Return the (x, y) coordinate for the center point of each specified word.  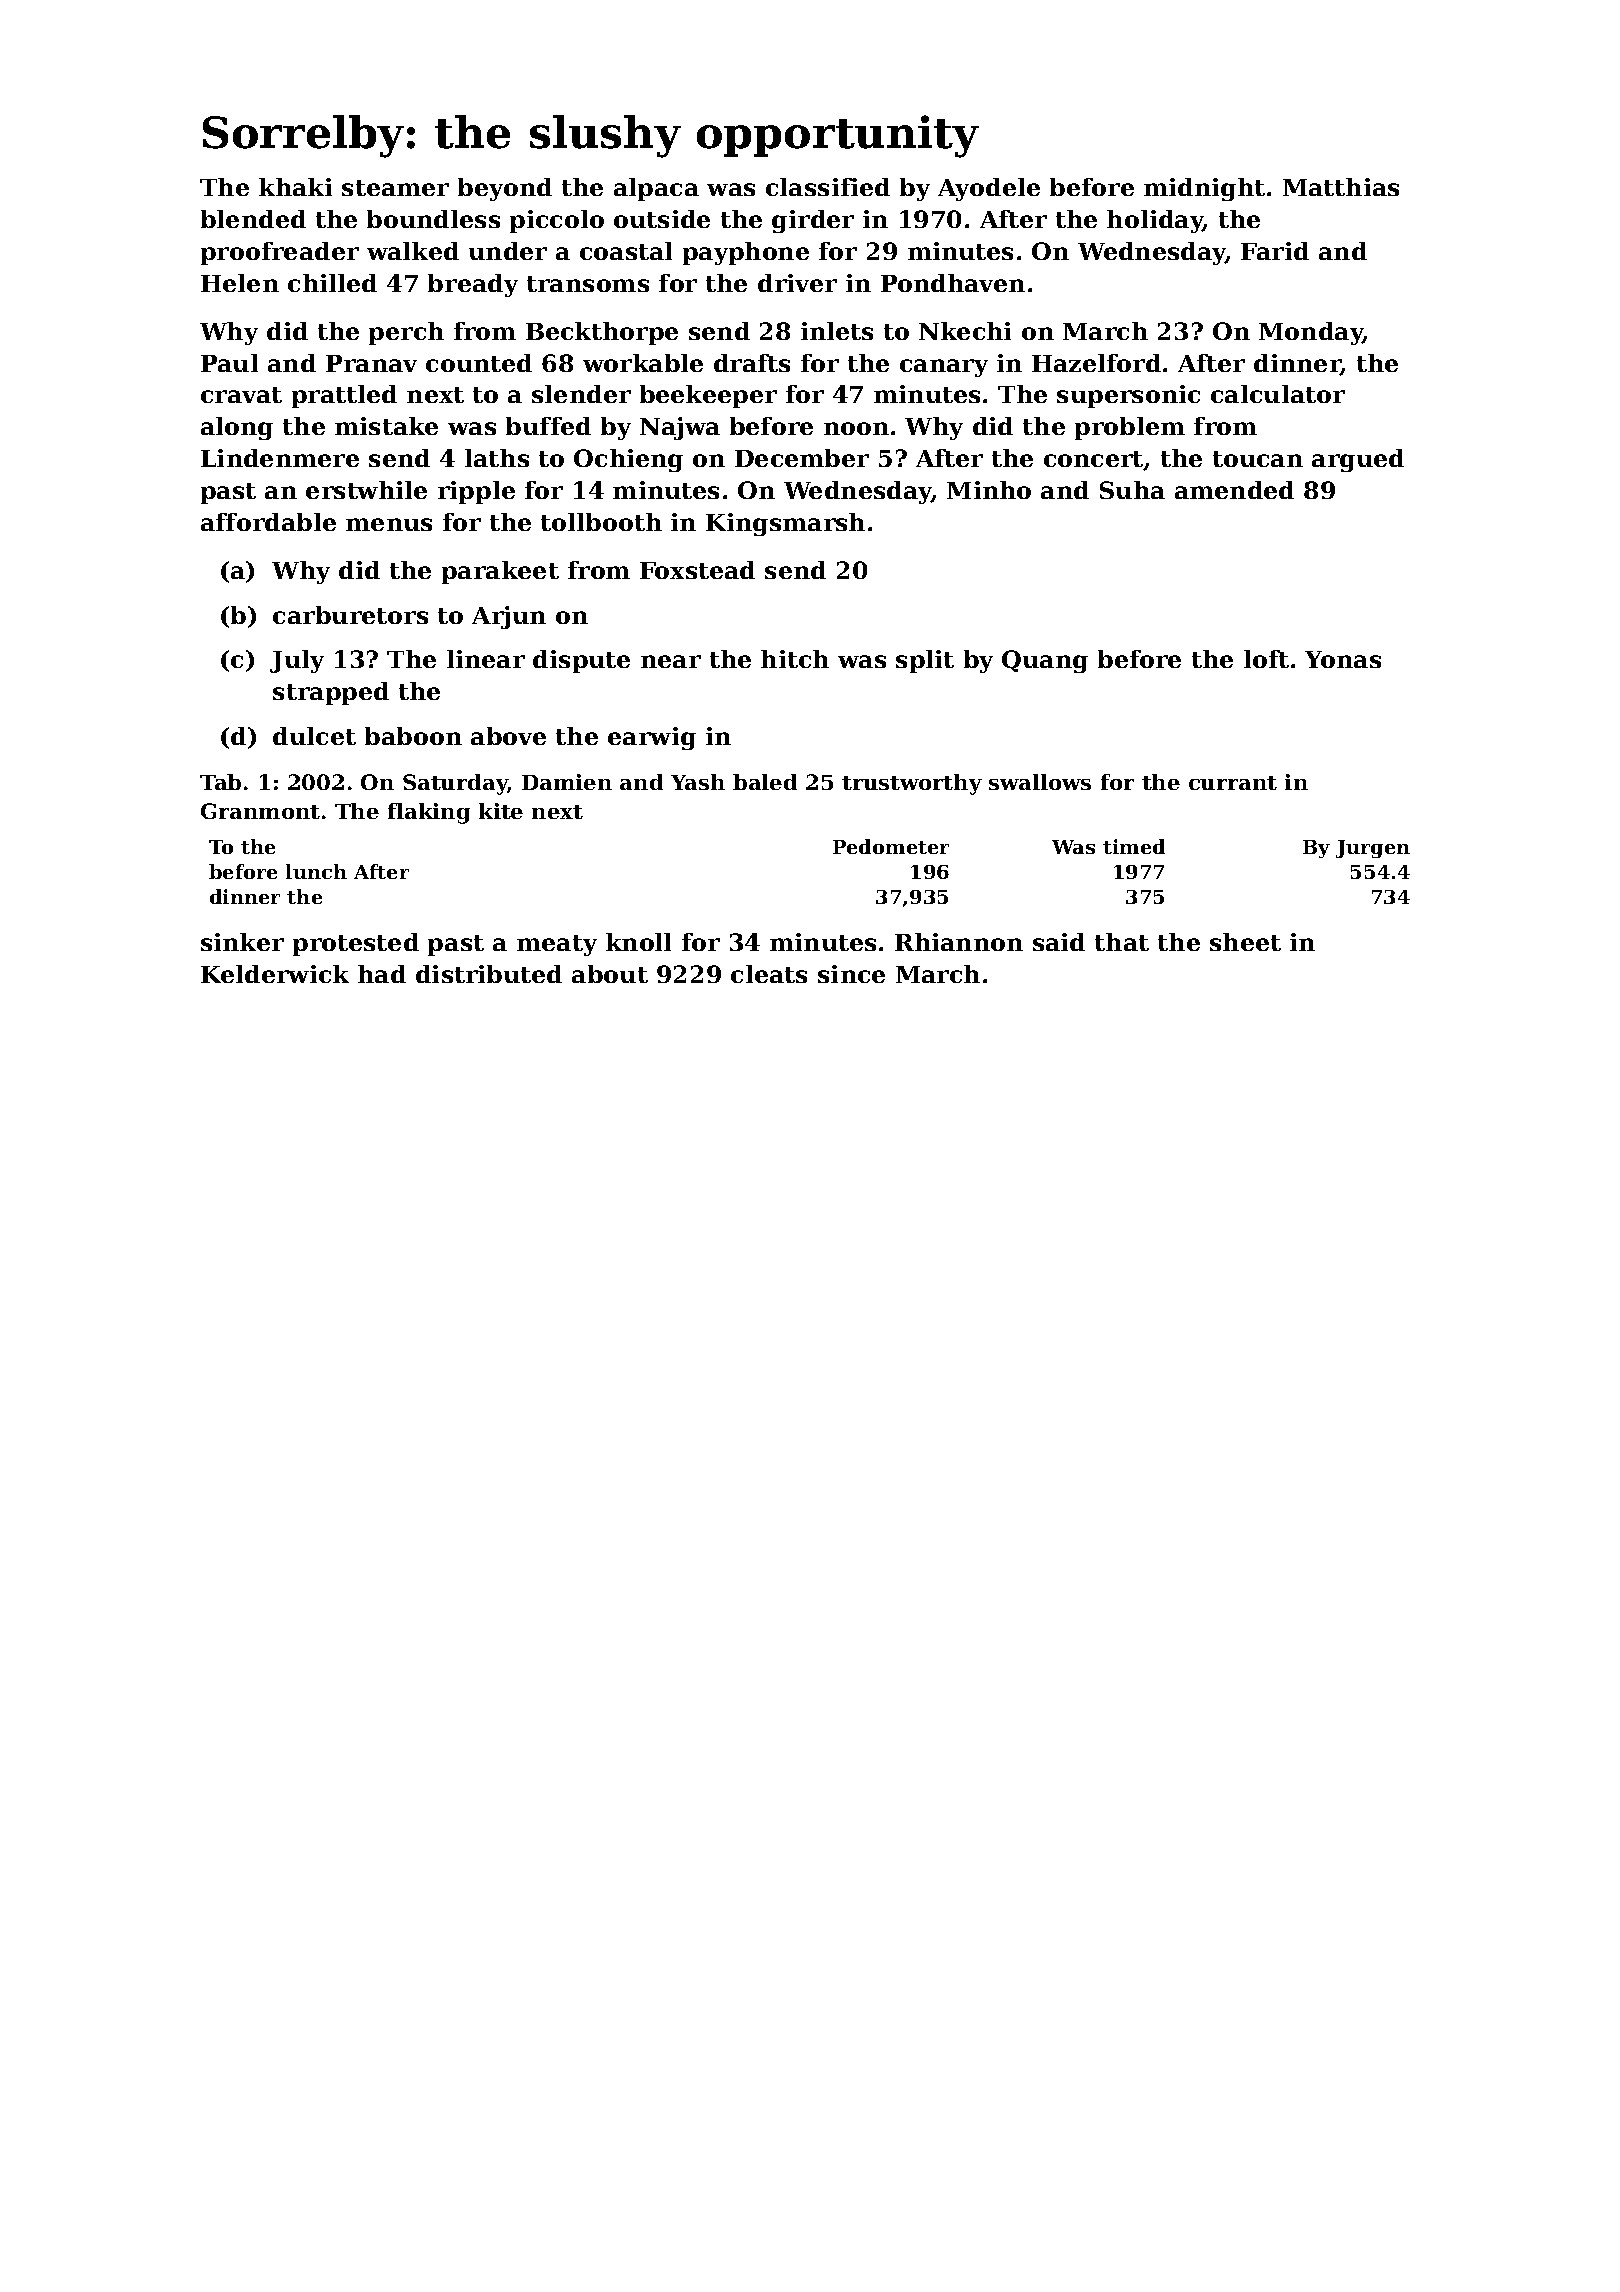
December (802, 458)
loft (1266, 659)
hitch (795, 659)
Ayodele (989, 189)
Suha (1132, 490)
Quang (1045, 661)
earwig (652, 738)
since (851, 974)
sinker (242, 942)
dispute (581, 661)
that (1122, 942)
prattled (344, 396)
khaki (295, 187)
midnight (1204, 189)
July (297, 661)
